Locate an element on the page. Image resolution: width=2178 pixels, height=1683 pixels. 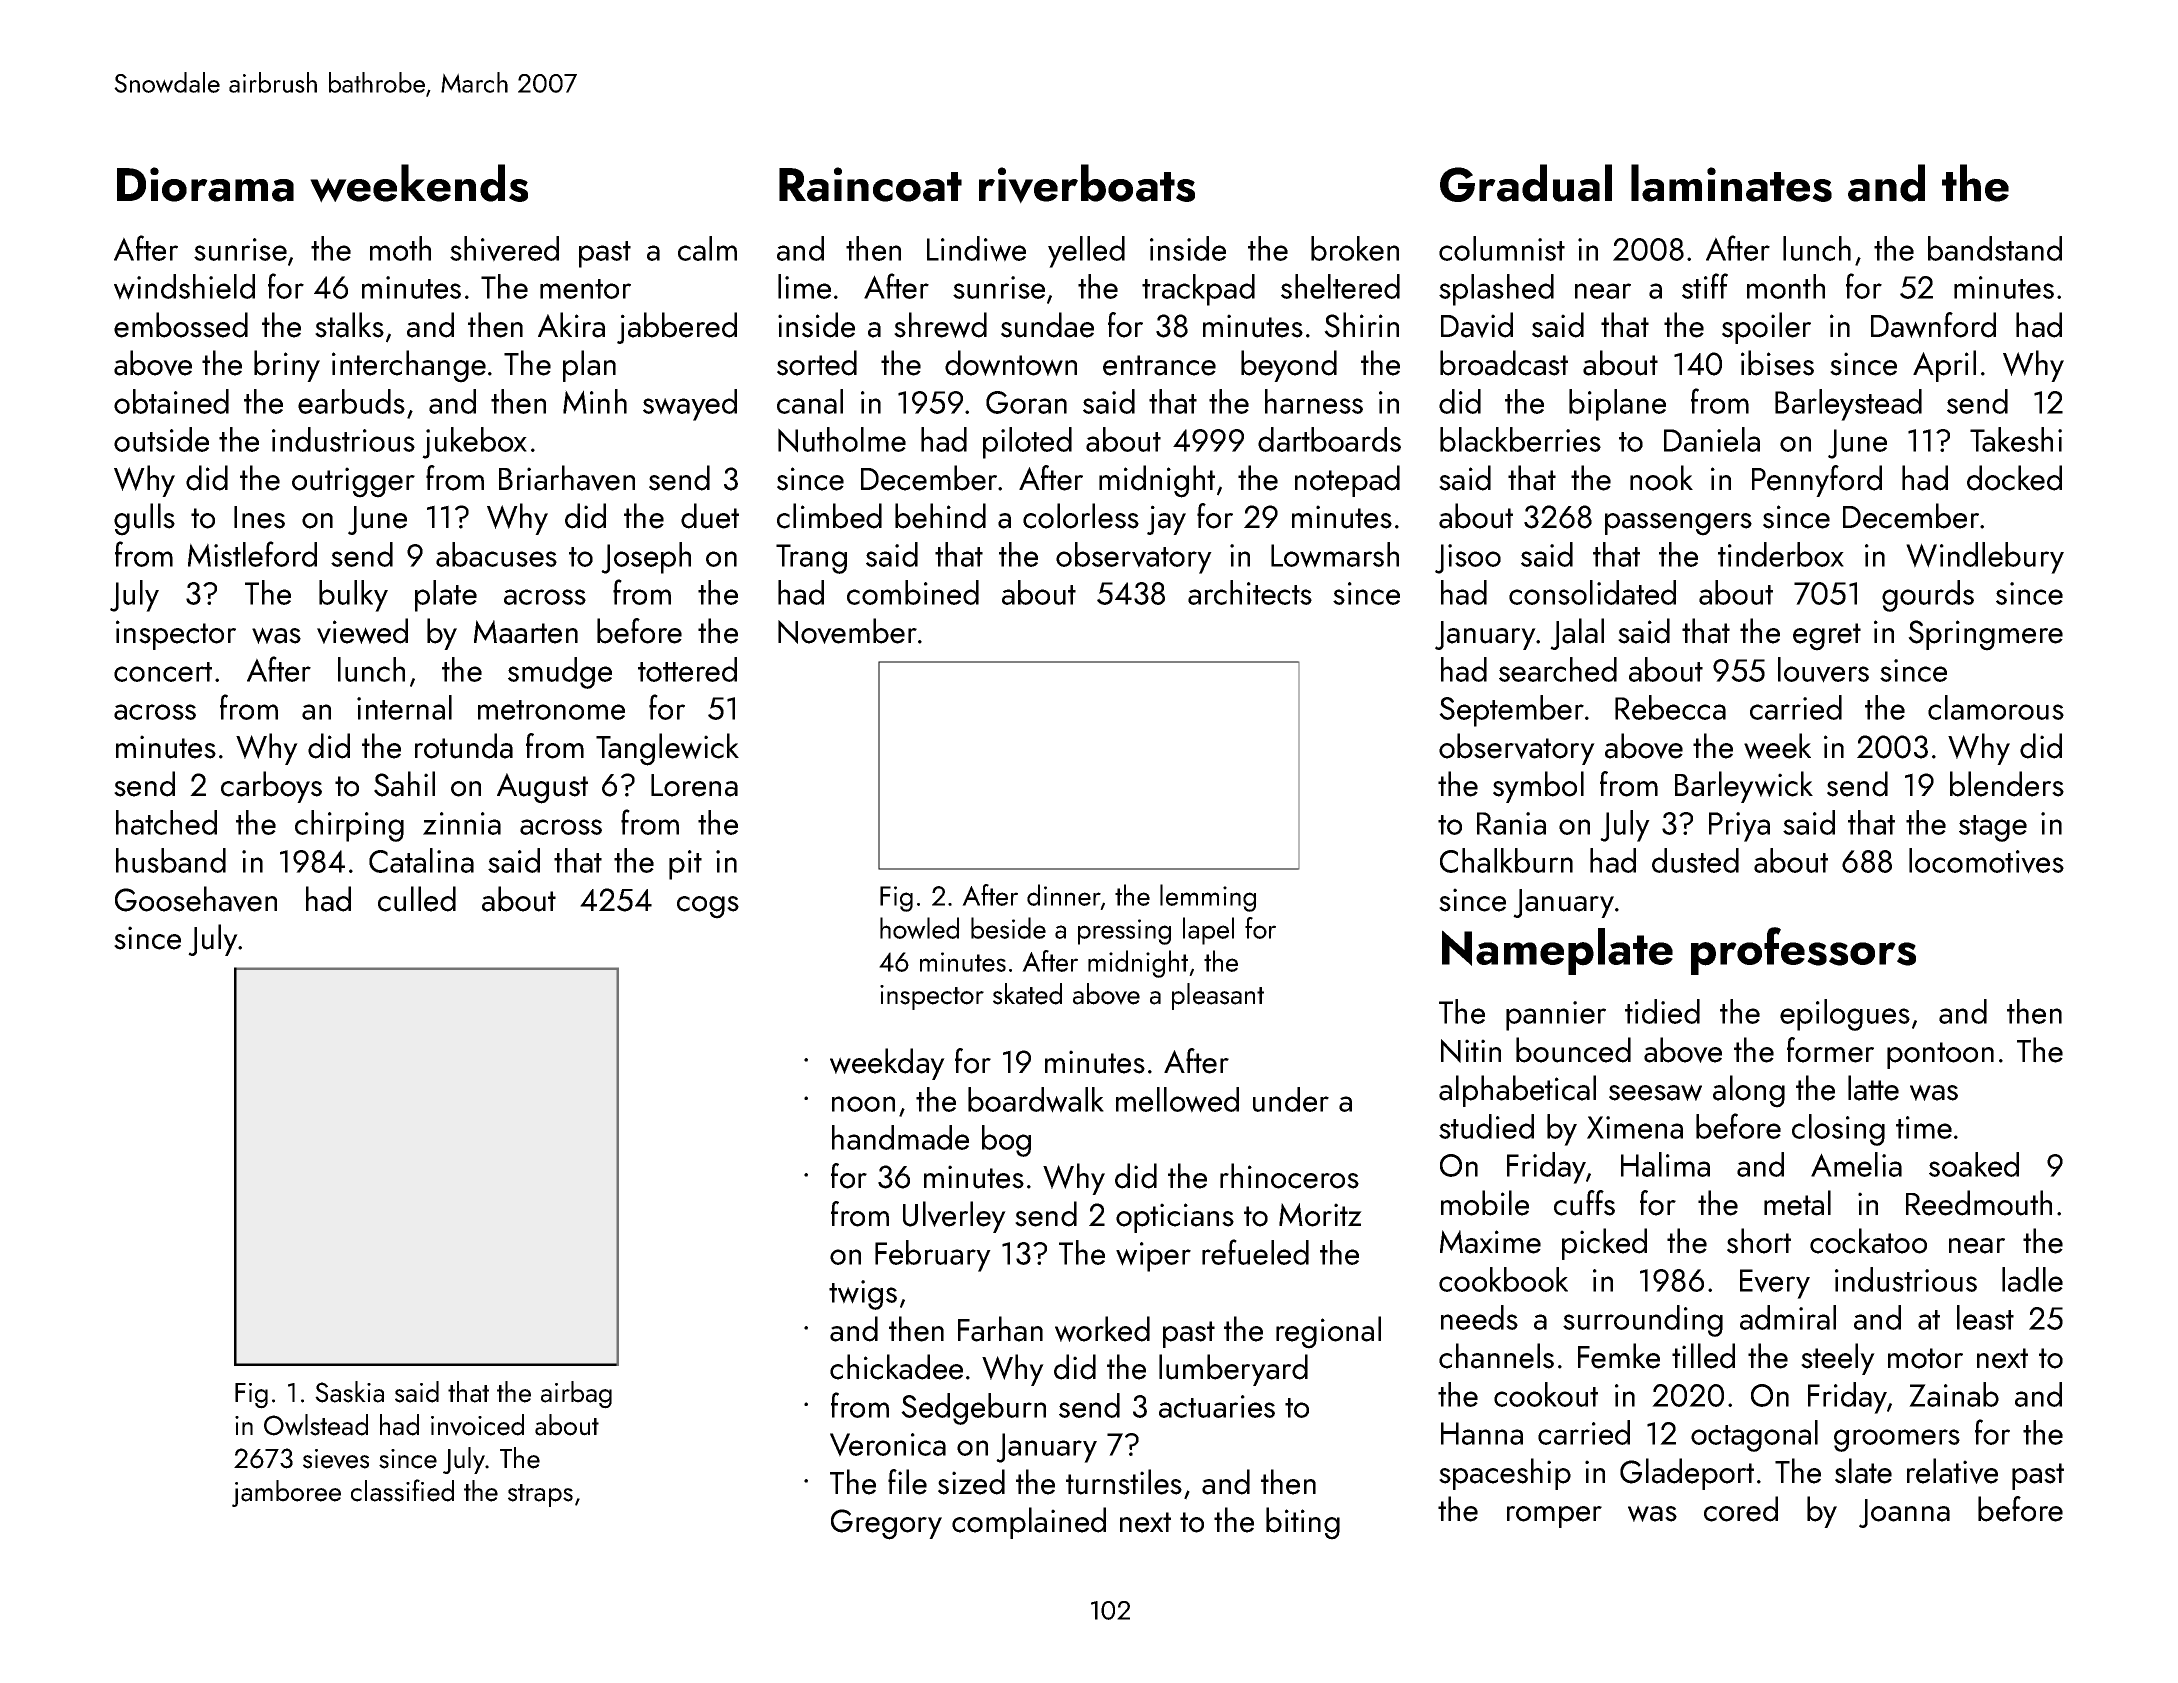
Chalkburn is located at coordinates (1506, 860).
